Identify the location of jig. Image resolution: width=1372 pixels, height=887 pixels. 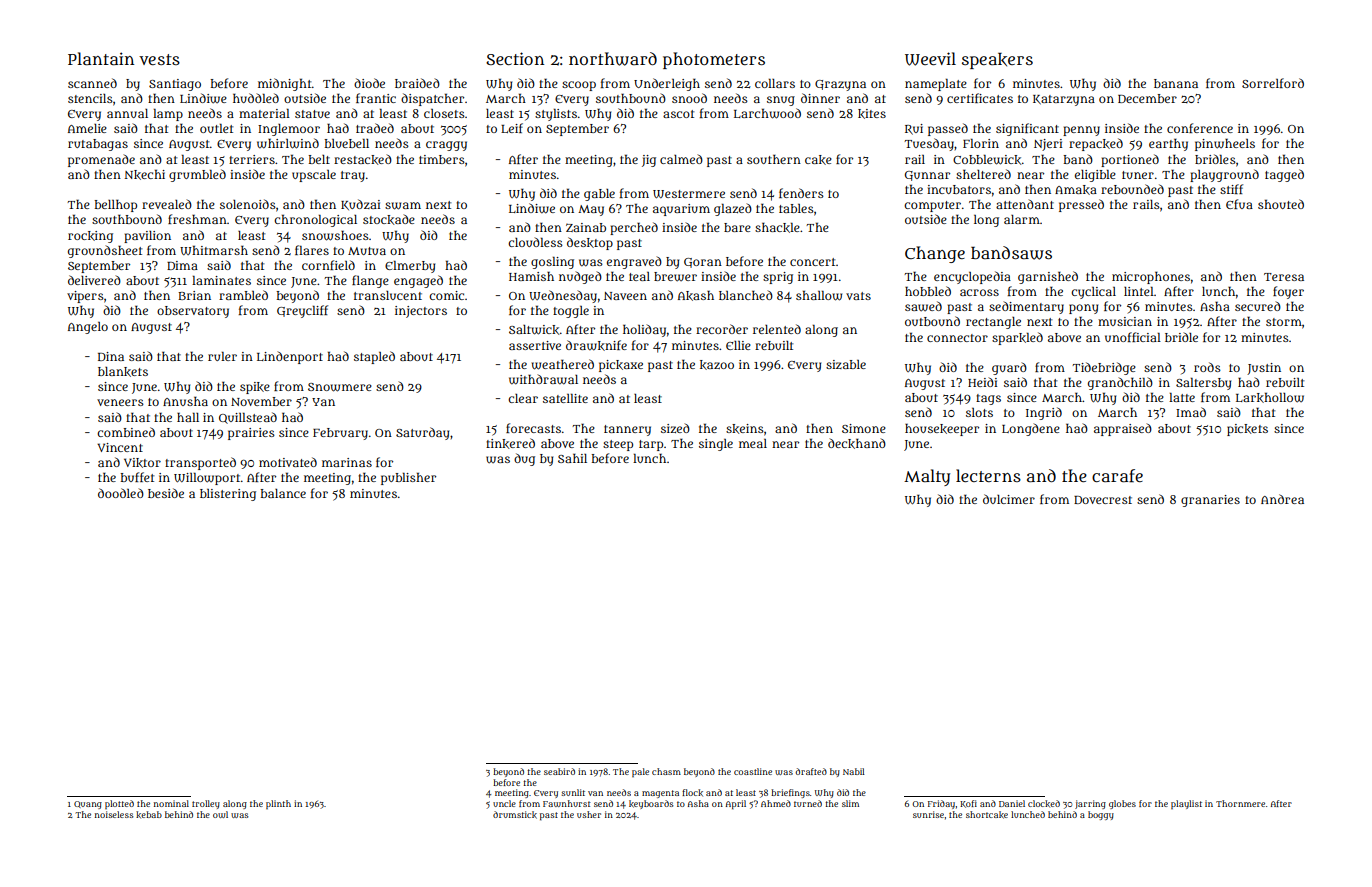
(649, 161).
